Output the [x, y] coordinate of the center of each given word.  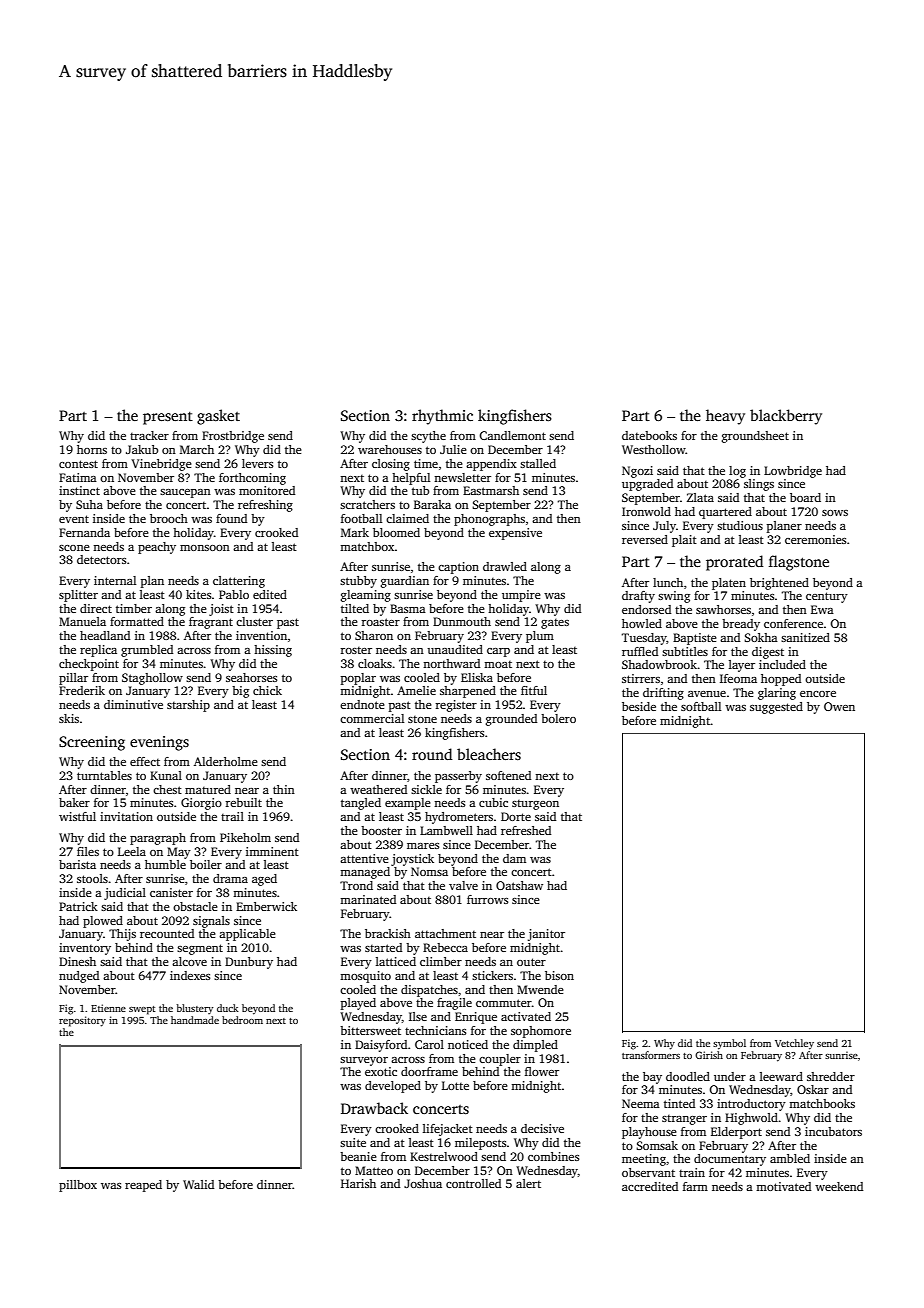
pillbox [78, 1186]
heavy [725, 417]
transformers [651, 1055]
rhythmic [442, 417]
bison [559, 975]
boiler [206, 864]
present [168, 418]
